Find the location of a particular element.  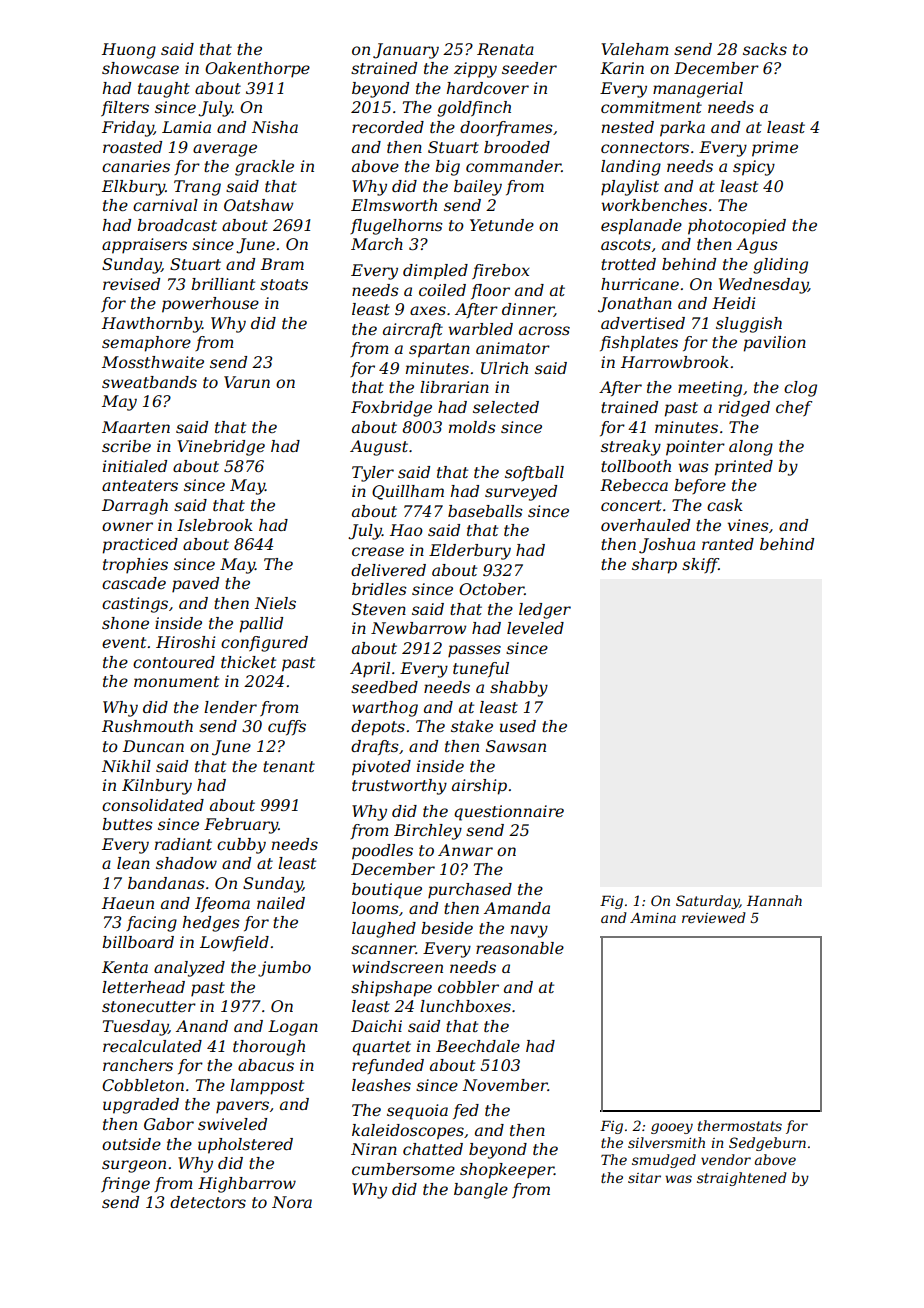

Tyler is located at coordinates (373, 474).
